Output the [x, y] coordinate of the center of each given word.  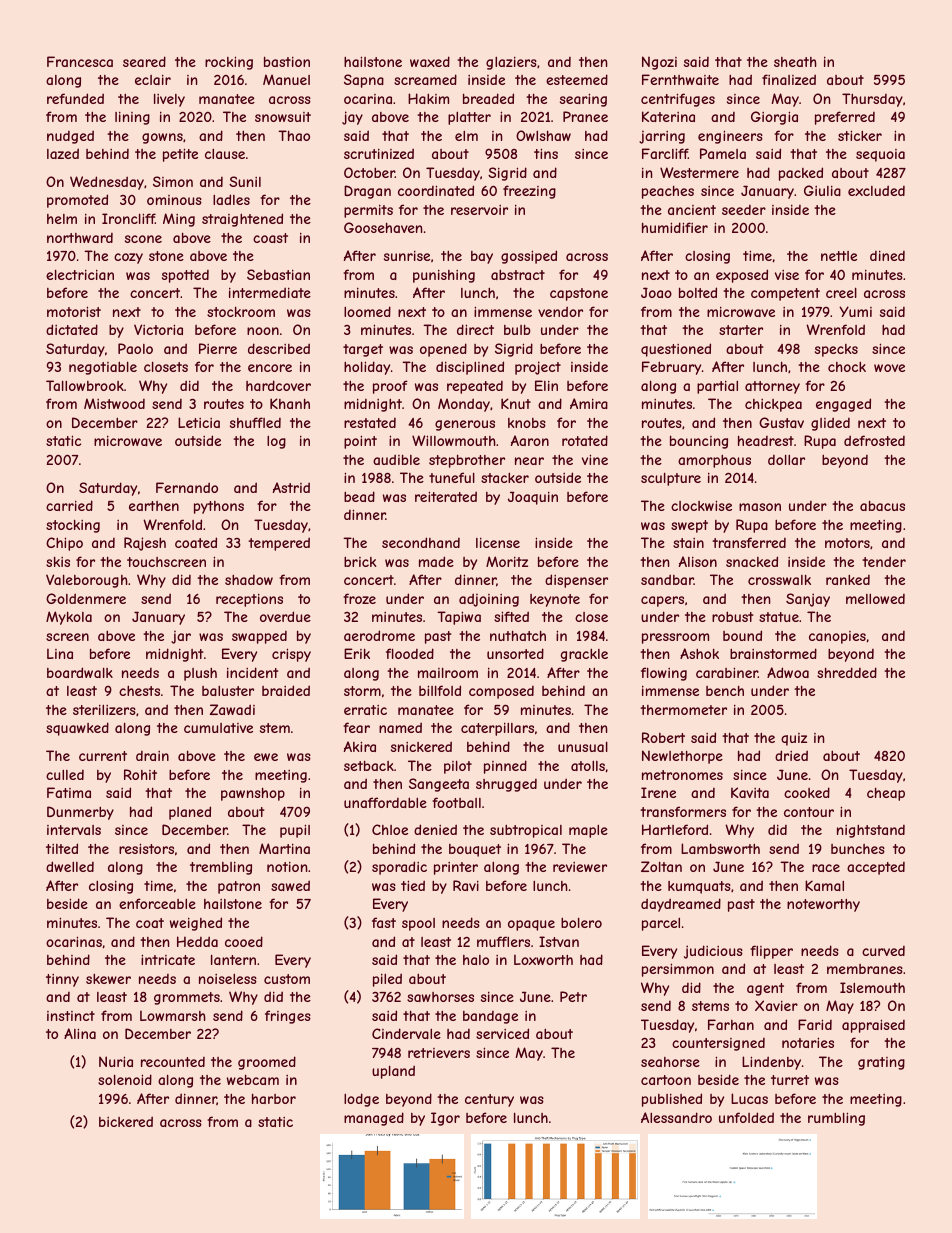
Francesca [80, 61]
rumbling [836, 1119]
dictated [72, 329]
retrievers [439, 1053]
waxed [430, 61]
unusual [583, 746]
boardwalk [80, 672]
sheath [795, 62]
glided [830, 424]
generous [465, 425]
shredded [847, 672]
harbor [274, 1098]
